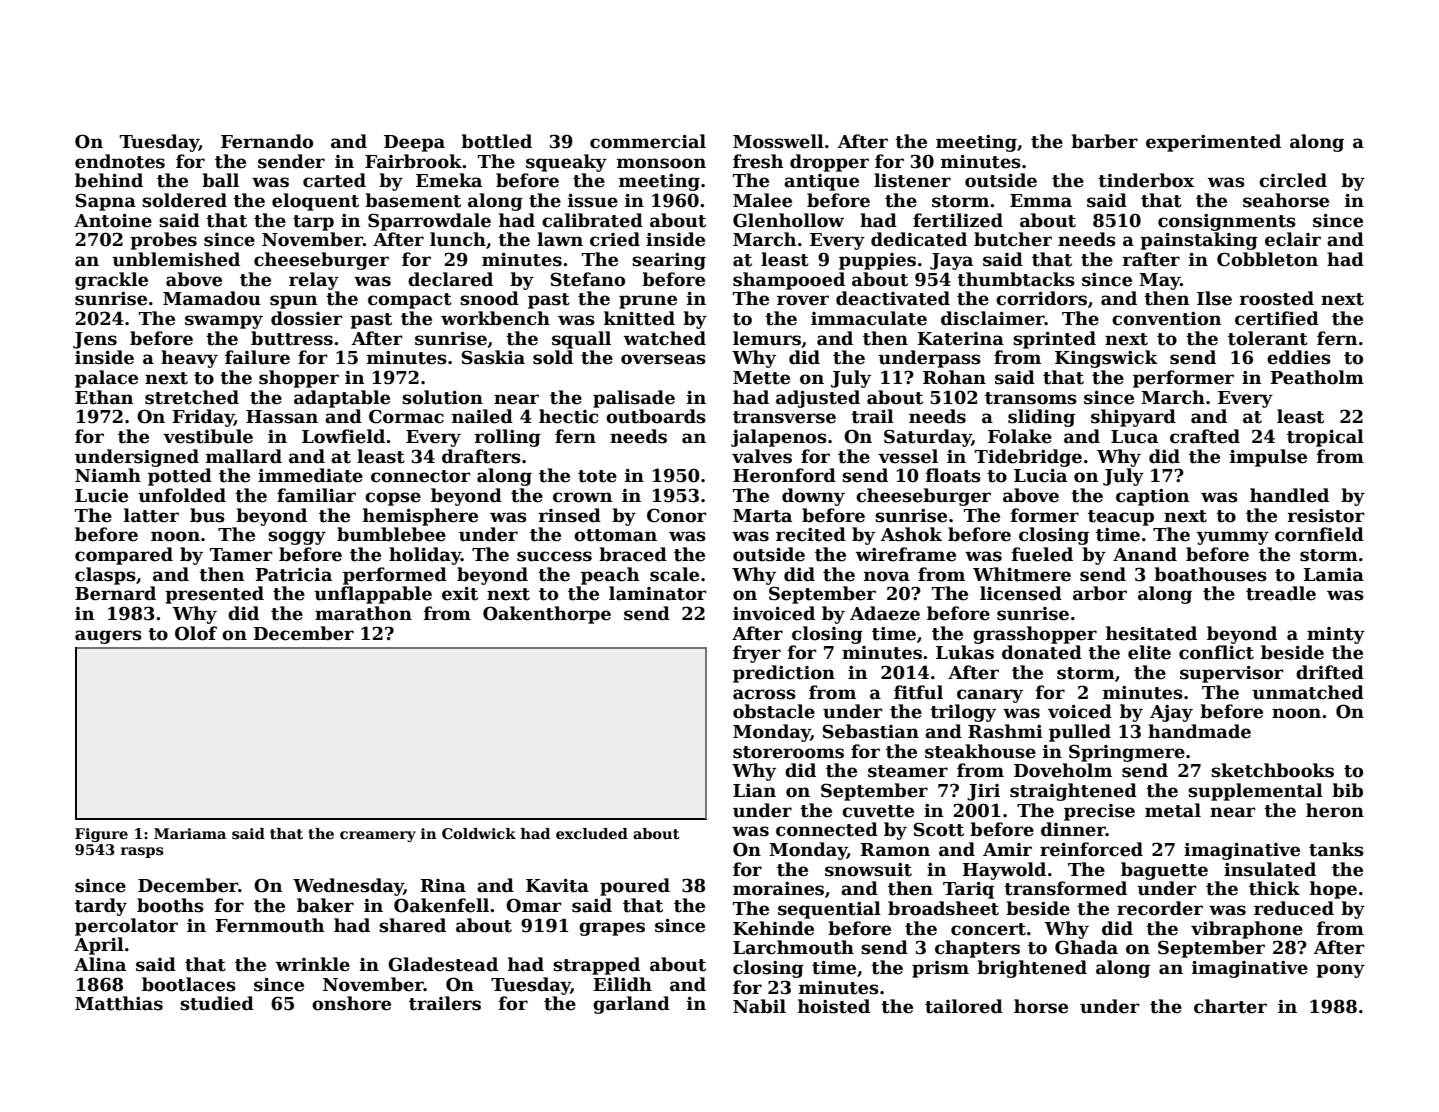  Describe the element at coordinates (1230, 1006) in the page. I see `charter` at that location.
